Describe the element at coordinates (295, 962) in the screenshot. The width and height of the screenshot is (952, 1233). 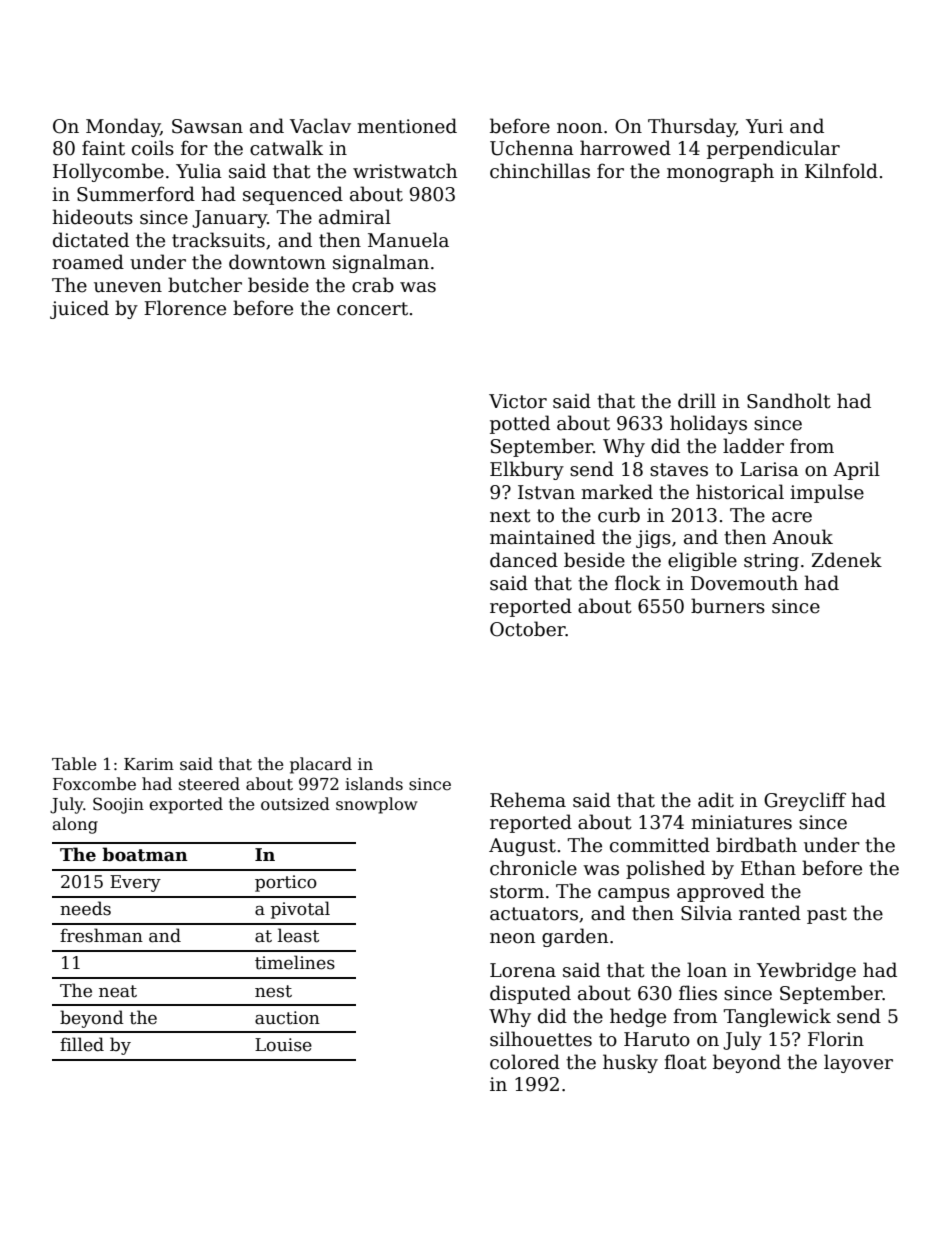
I see `timelines` at that location.
